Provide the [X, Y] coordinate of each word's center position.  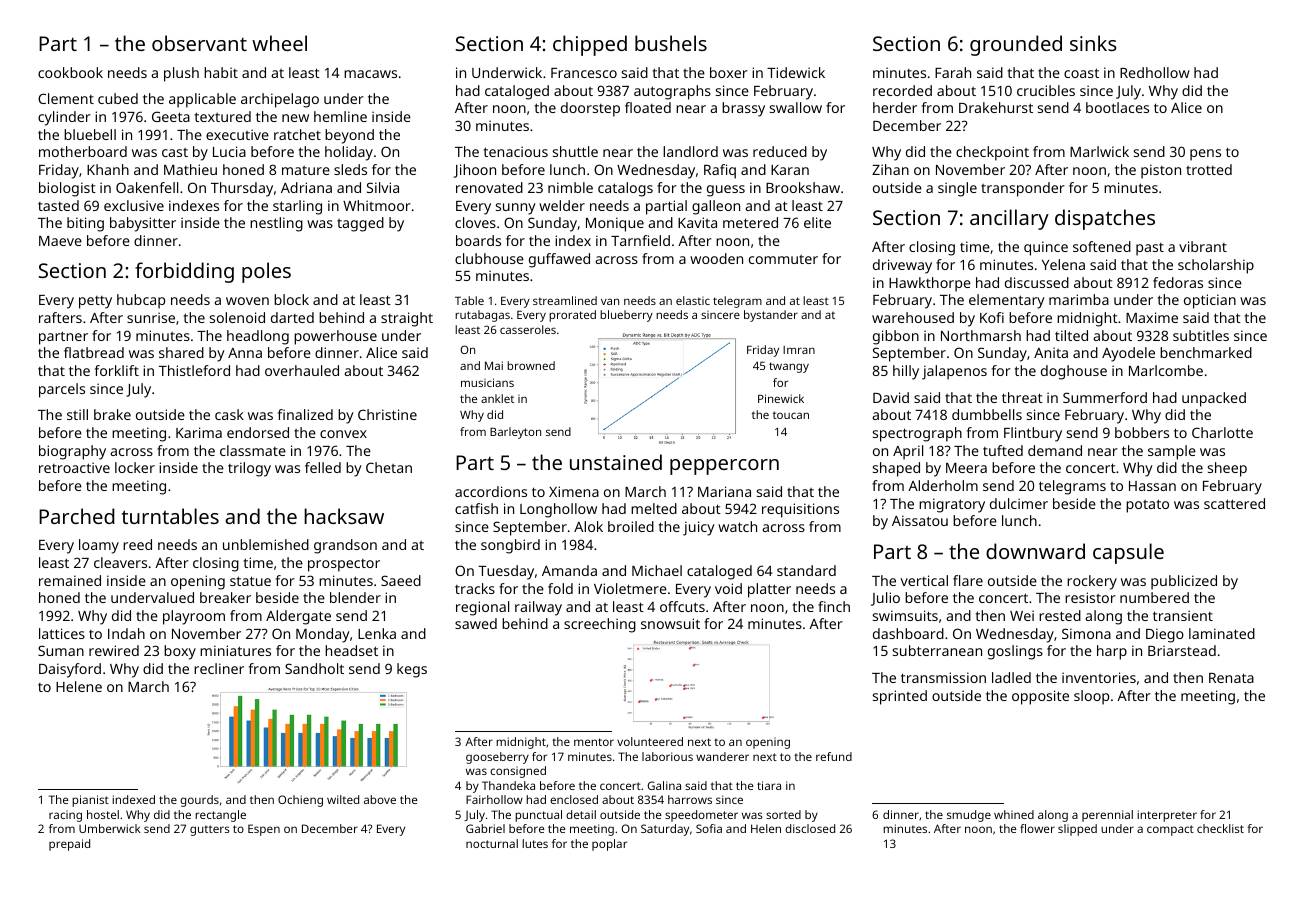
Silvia [383, 187]
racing [65, 816]
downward [1035, 551]
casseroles [528, 329]
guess [726, 191]
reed [137, 544]
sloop [1091, 697]
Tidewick [796, 72]
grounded [1016, 45]
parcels [62, 390]
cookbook [70, 72]
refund [834, 756]
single [957, 189]
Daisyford [70, 670]
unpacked [1214, 399]
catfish [476, 508]
